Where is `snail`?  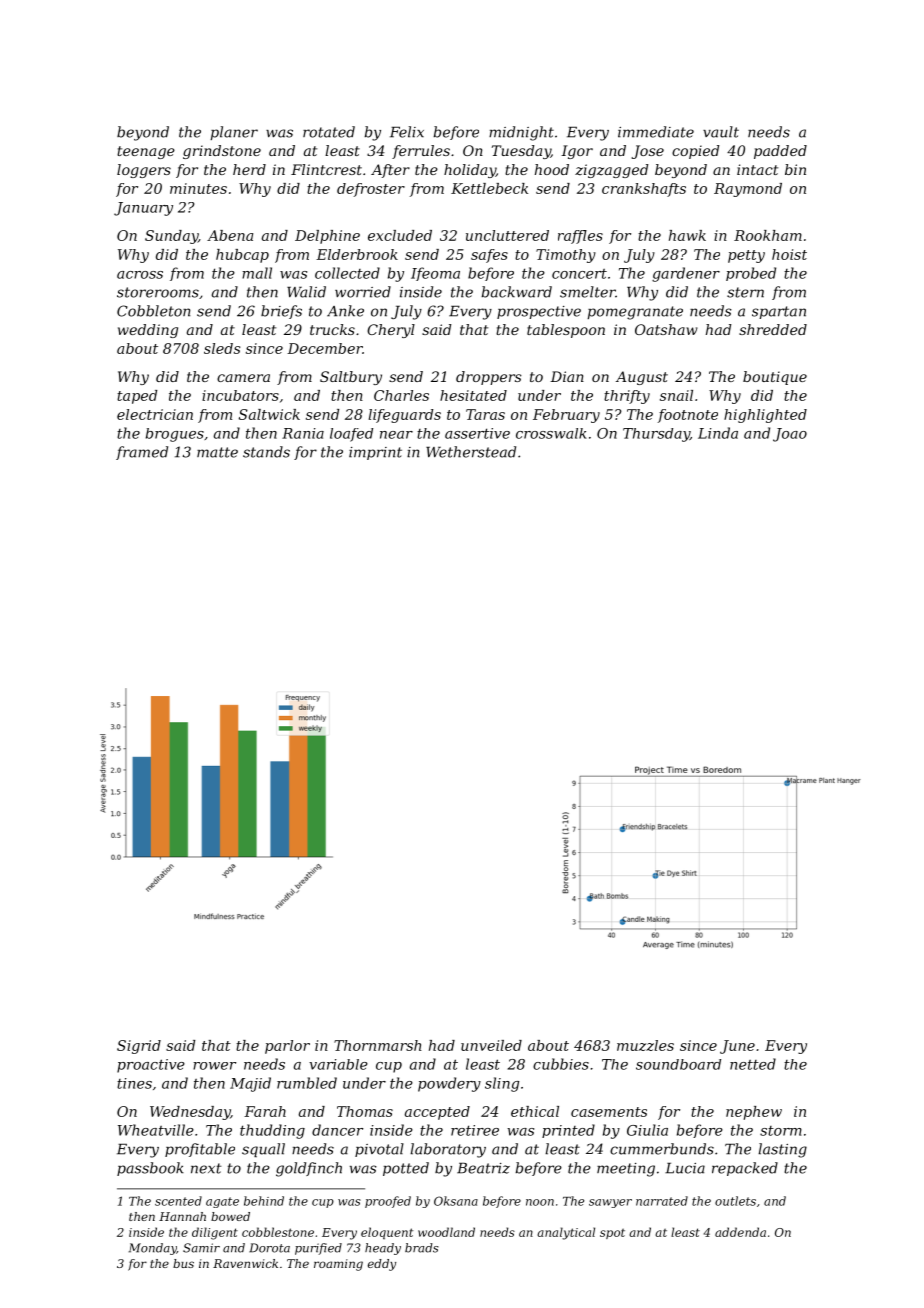 snail is located at coordinates (676, 395).
